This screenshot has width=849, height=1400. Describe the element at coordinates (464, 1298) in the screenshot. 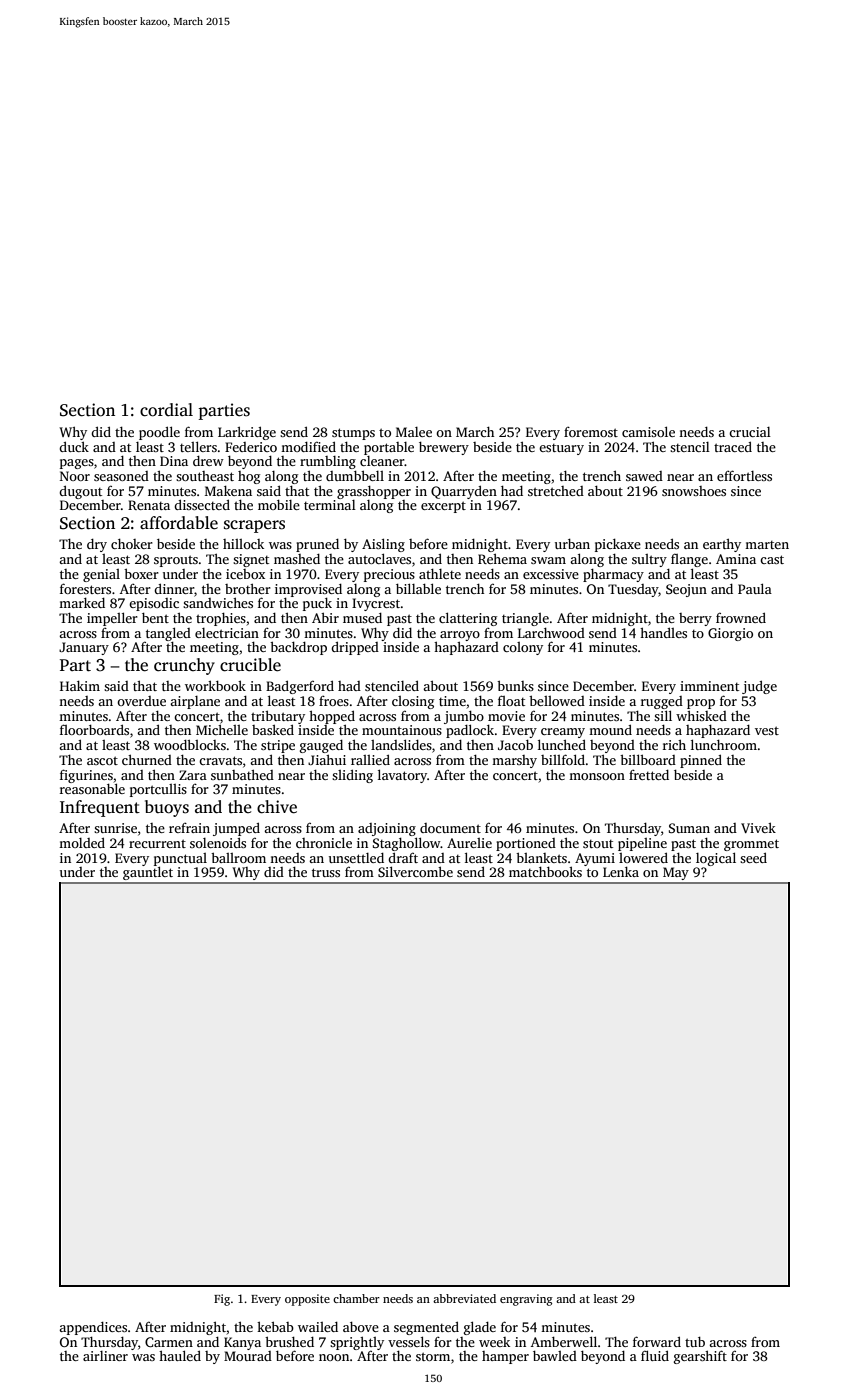

I see `abbreviated` at that location.
